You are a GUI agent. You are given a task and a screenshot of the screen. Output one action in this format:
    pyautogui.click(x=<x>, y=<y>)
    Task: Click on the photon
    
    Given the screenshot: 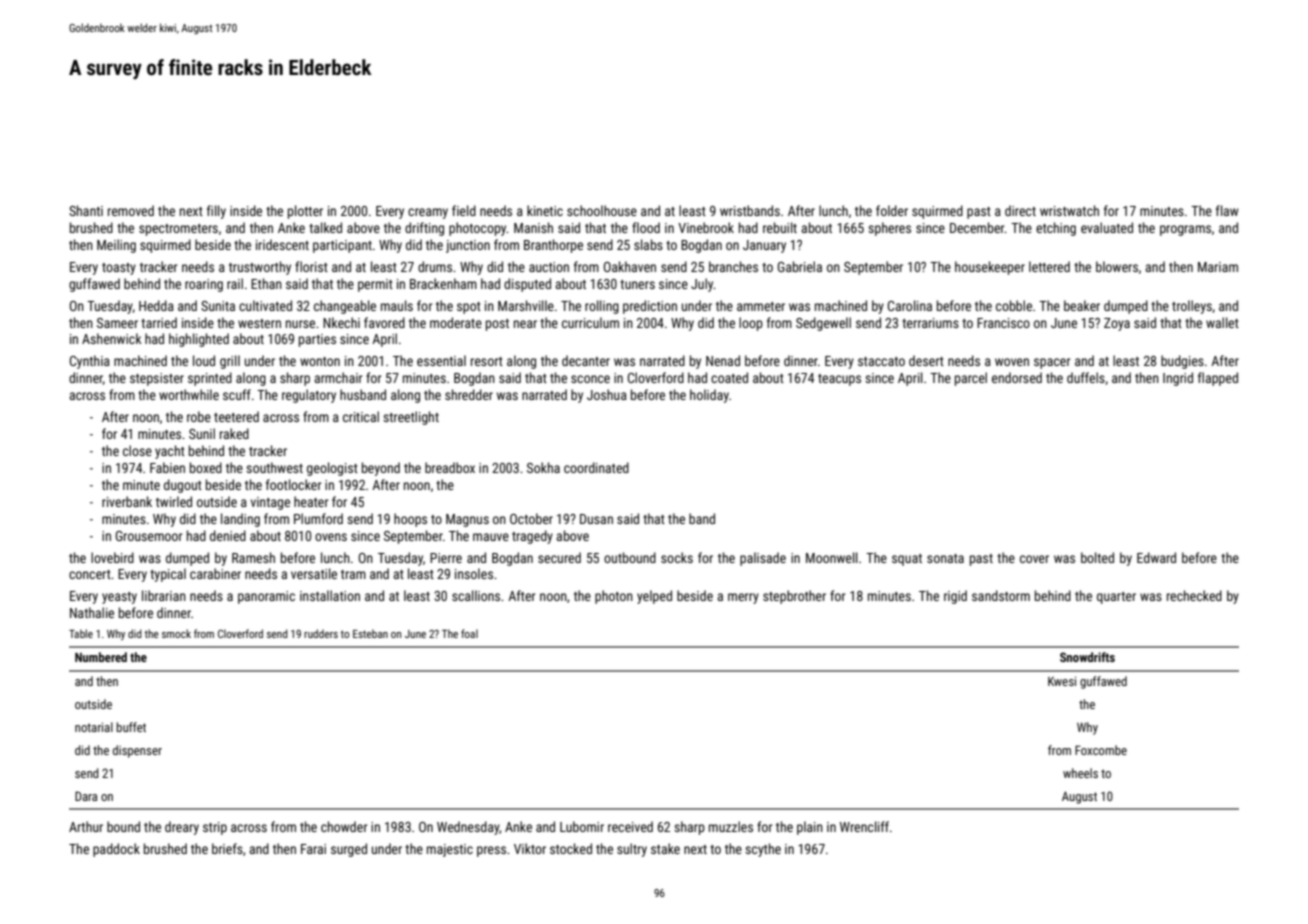 What is the action you would take?
    pyautogui.click(x=614, y=597)
